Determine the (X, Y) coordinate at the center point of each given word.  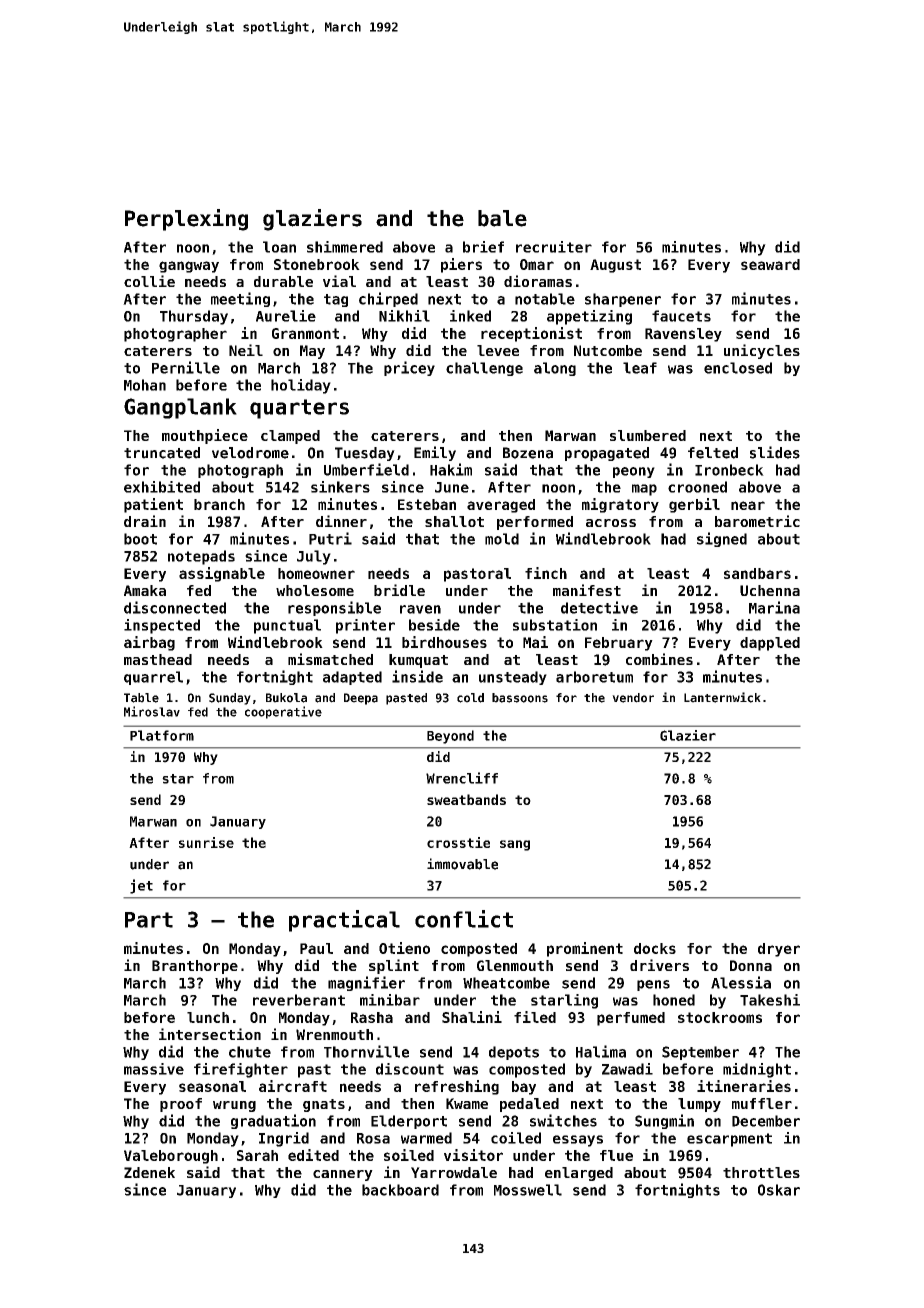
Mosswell (528, 1190)
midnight (757, 1070)
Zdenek (149, 1172)
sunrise (206, 842)
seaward (770, 264)
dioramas (538, 281)
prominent (585, 949)
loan (279, 247)
